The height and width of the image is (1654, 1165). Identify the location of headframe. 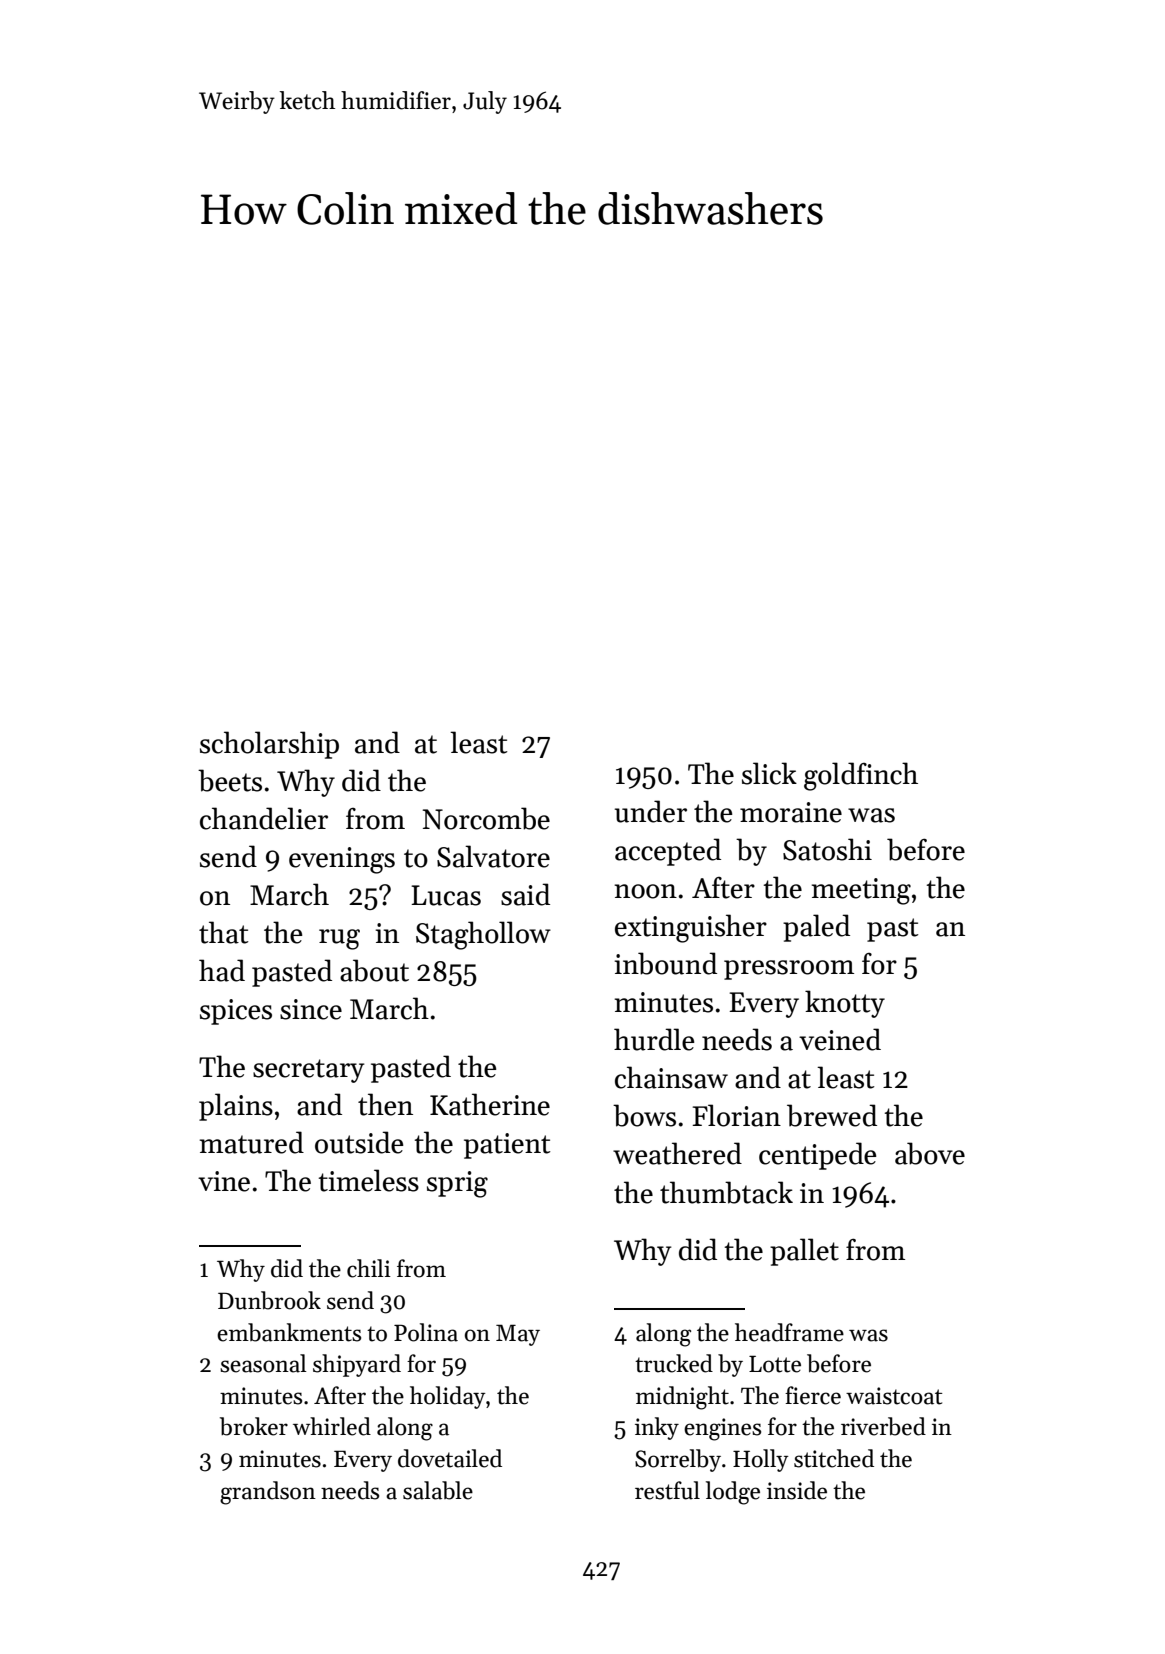
(789, 1332).
